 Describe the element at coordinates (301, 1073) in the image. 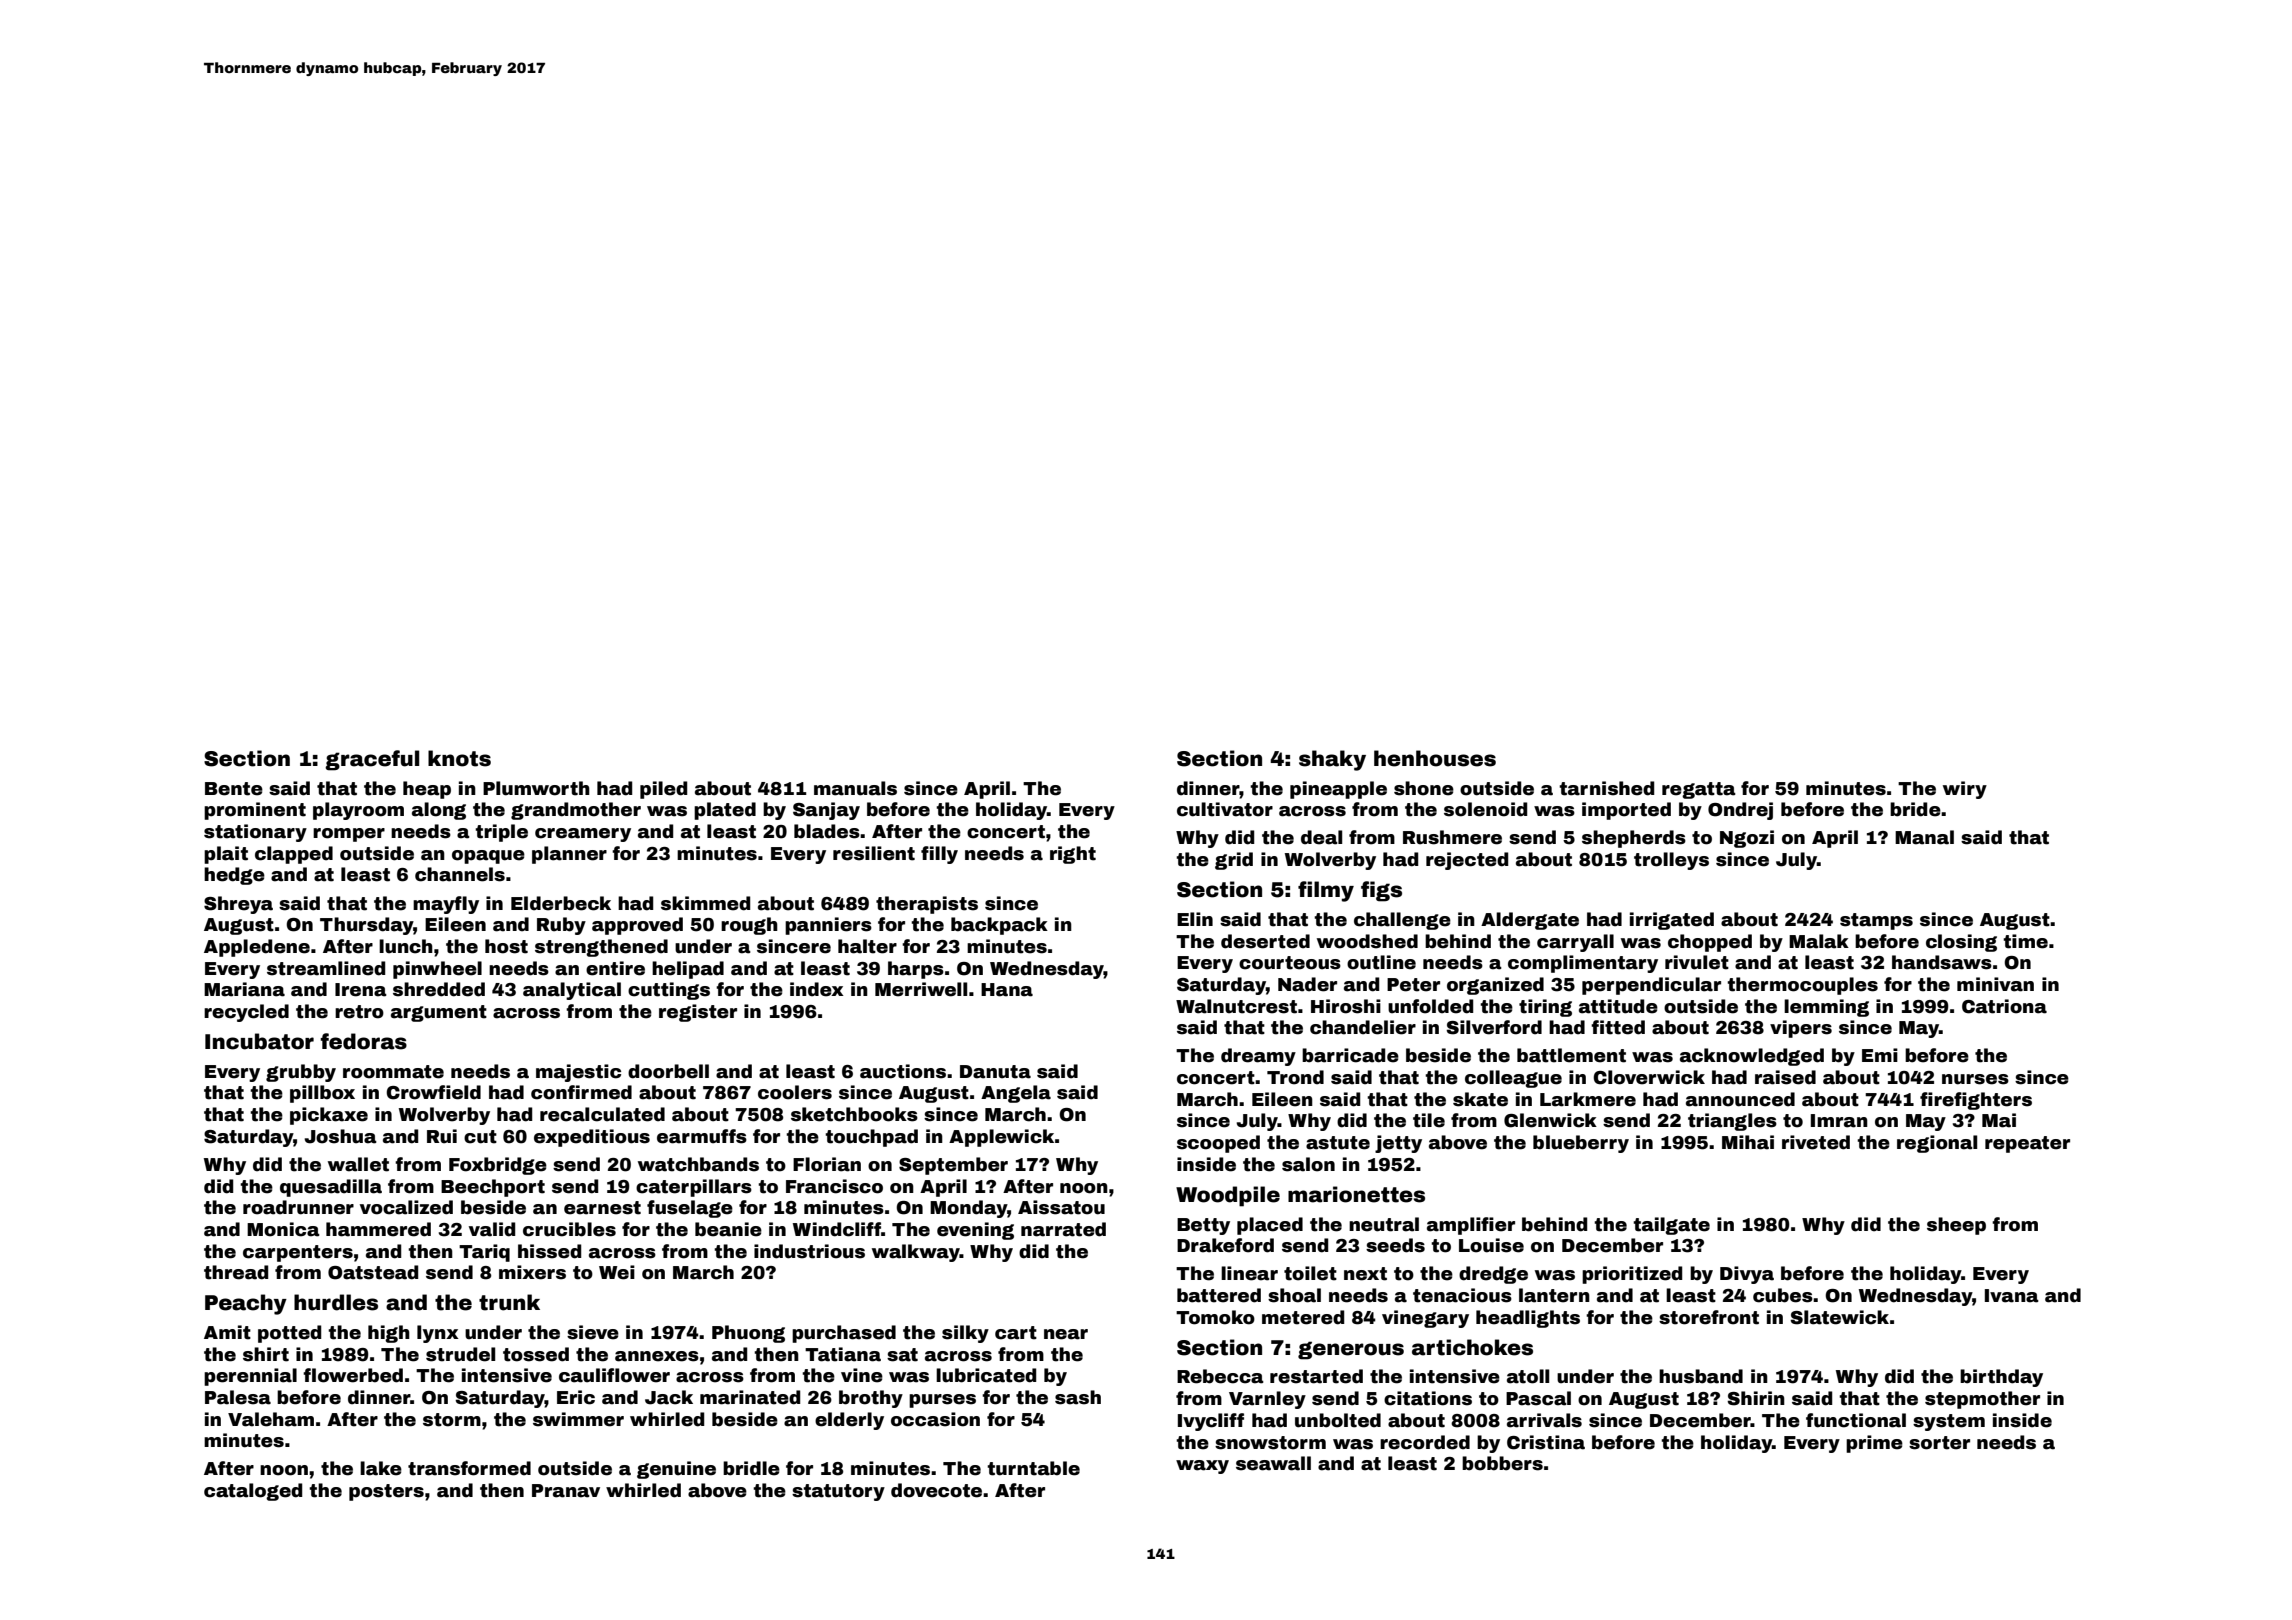

I see `grubby` at that location.
